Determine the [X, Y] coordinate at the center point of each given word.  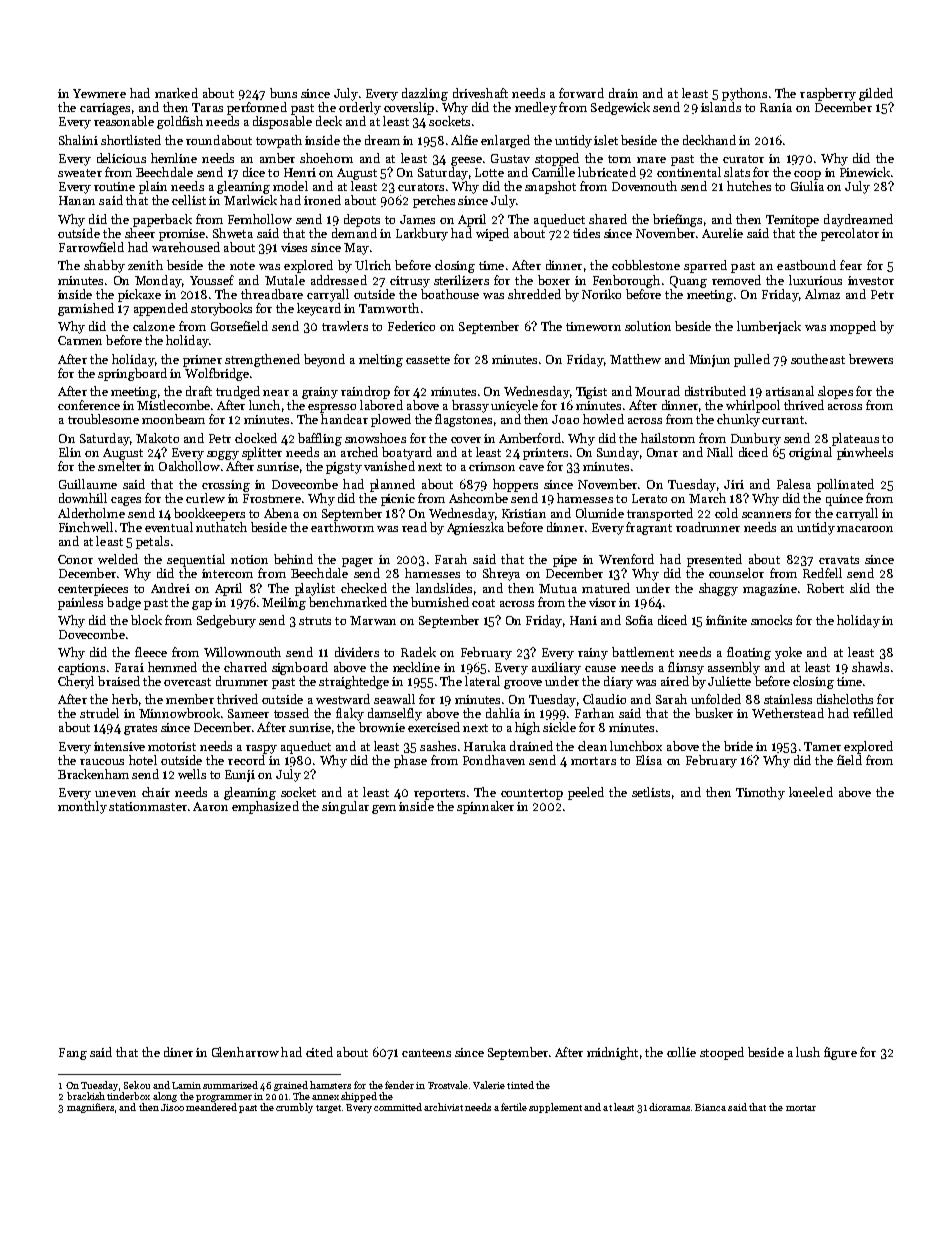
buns [283, 93]
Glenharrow [245, 1052]
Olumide [600, 513]
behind [293, 559]
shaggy [718, 589]
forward [581, 93]
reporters [439, 794]
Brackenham [93, 774]
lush [808, 1052]
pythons [744, 94]
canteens [426, 1053]
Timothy [760, 793]
